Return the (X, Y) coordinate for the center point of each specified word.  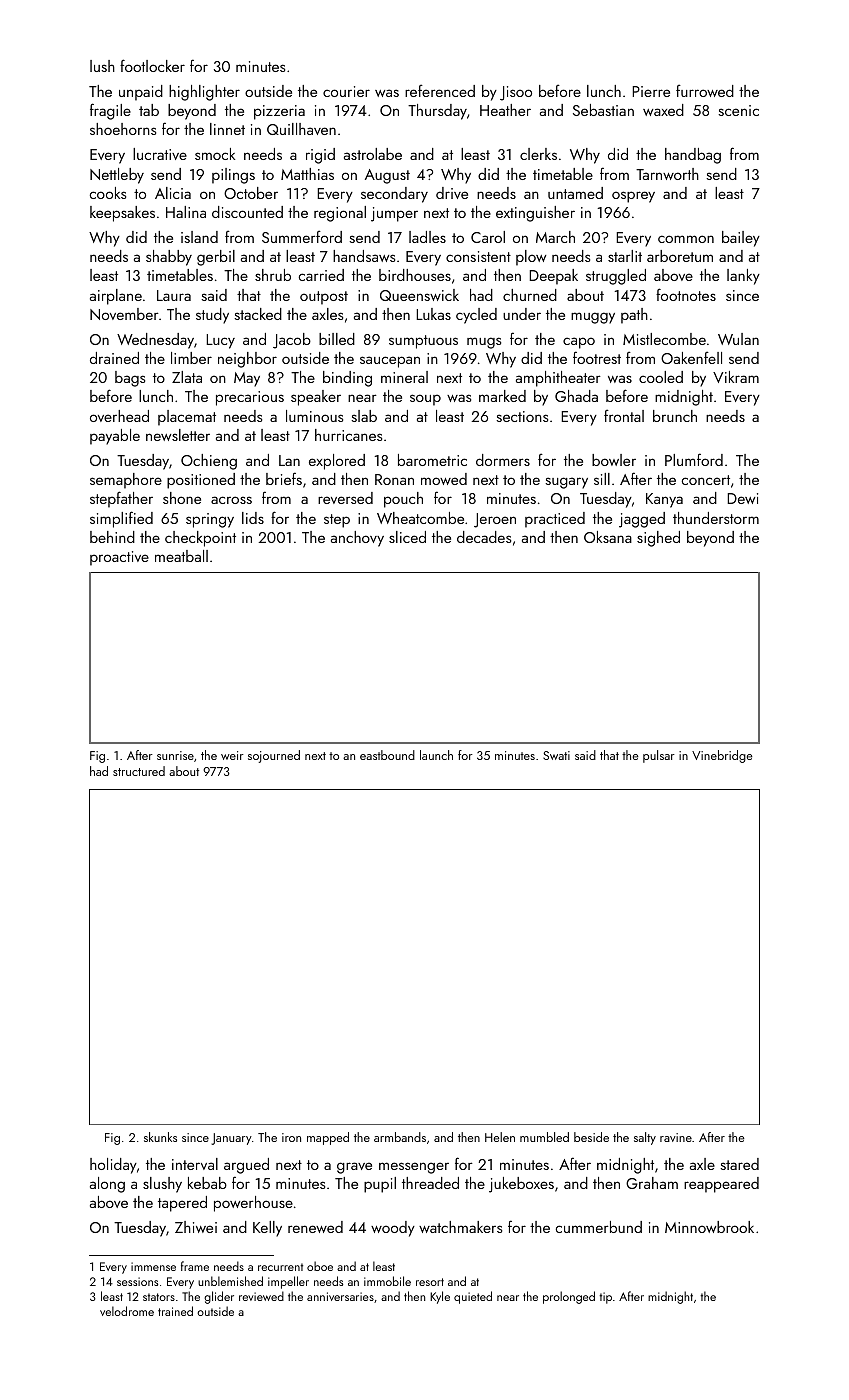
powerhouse (253, 1204)
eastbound (387, 755)
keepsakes (122, 214)
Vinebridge (722, 756)
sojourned (274, 756)
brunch (675, 416)
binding (347, 379)
